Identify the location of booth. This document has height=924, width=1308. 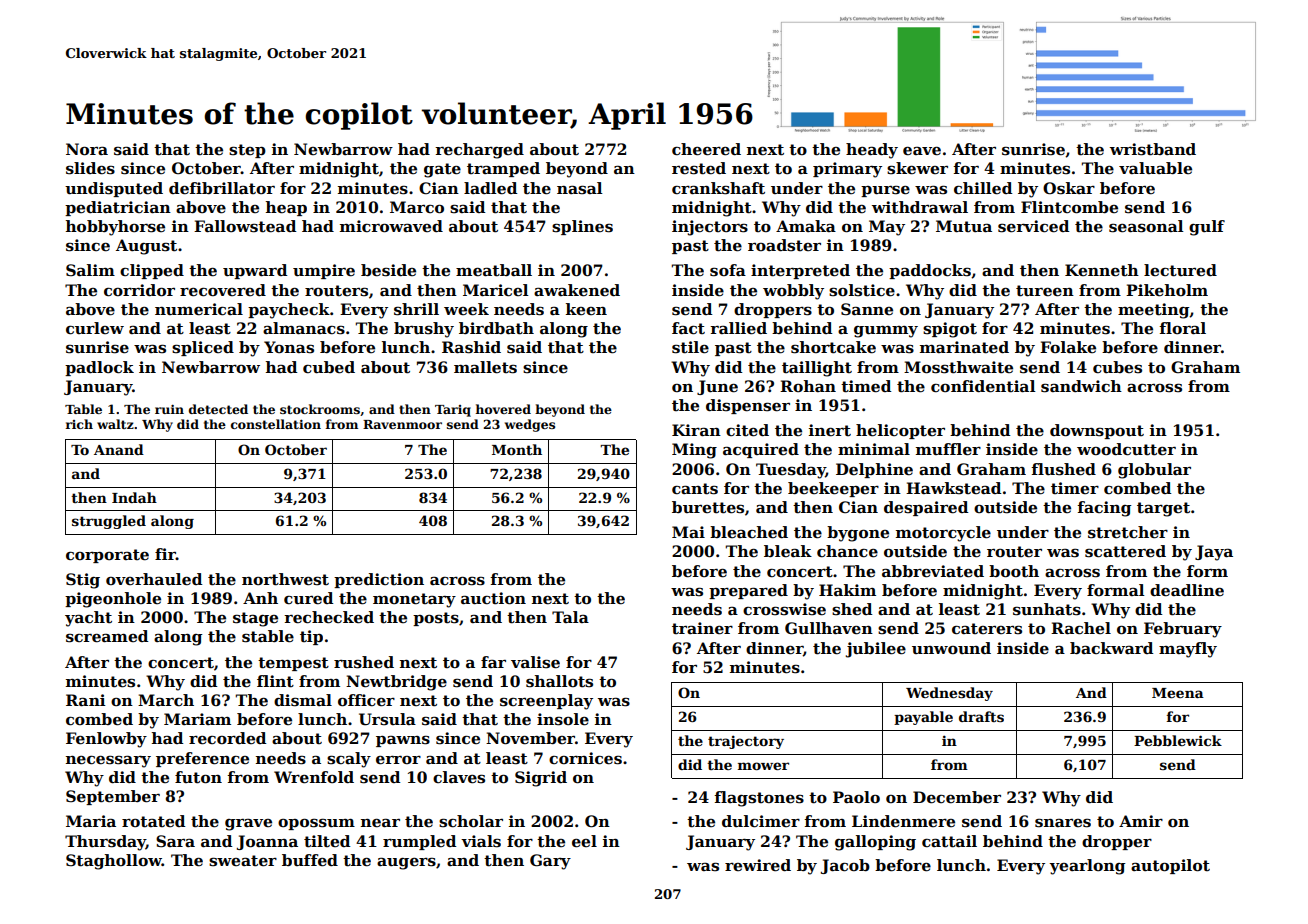
(1014, 571).
